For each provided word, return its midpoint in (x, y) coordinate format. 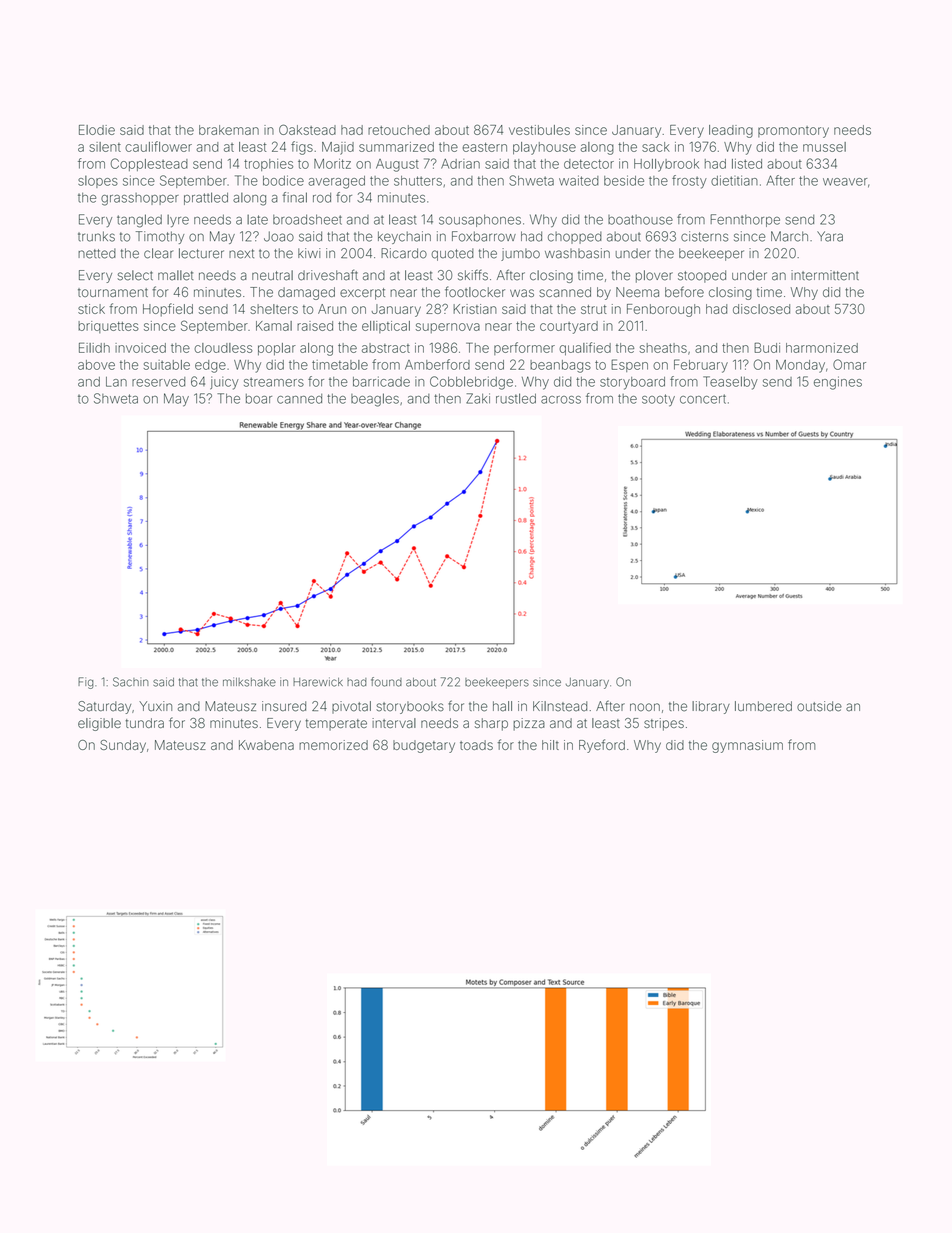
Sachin (131, 682)
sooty (658, 400)
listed (747, 163)
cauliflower (158, 146)
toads (476, 745)
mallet (176, 275)
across (561, 400)
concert (703, 399)
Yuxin (155, 706)
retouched (399, 130)
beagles (375, 400)
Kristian (475, 309)
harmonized (822, 348)
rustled (516, 398)
